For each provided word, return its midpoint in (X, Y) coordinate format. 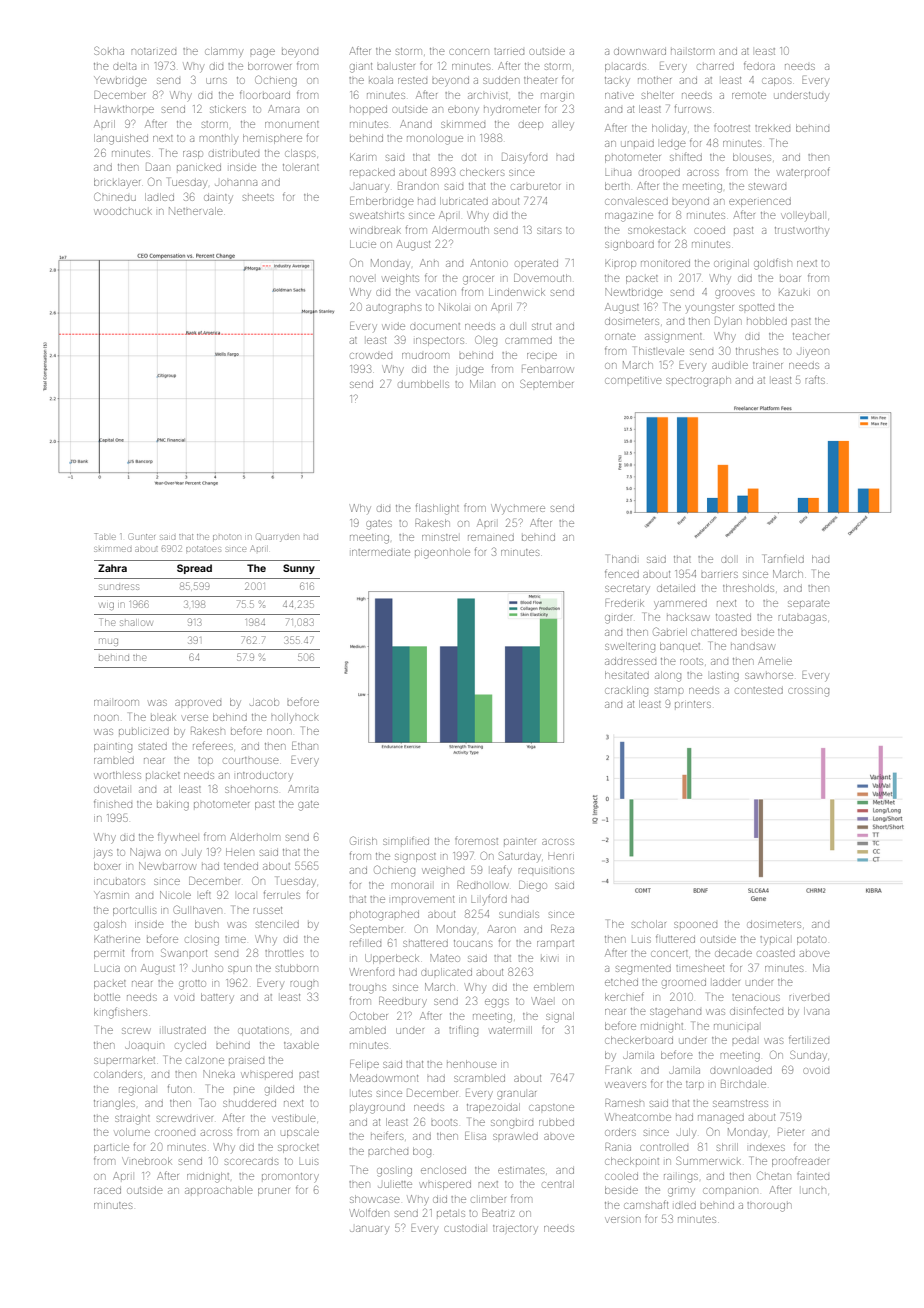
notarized (154, 51)
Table (105, 536)
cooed (709, 231)
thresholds (748, 588)
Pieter (791, 1132)
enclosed (443, 1170)
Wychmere (518, 509)
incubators (119, 881)
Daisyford (524, 158)
